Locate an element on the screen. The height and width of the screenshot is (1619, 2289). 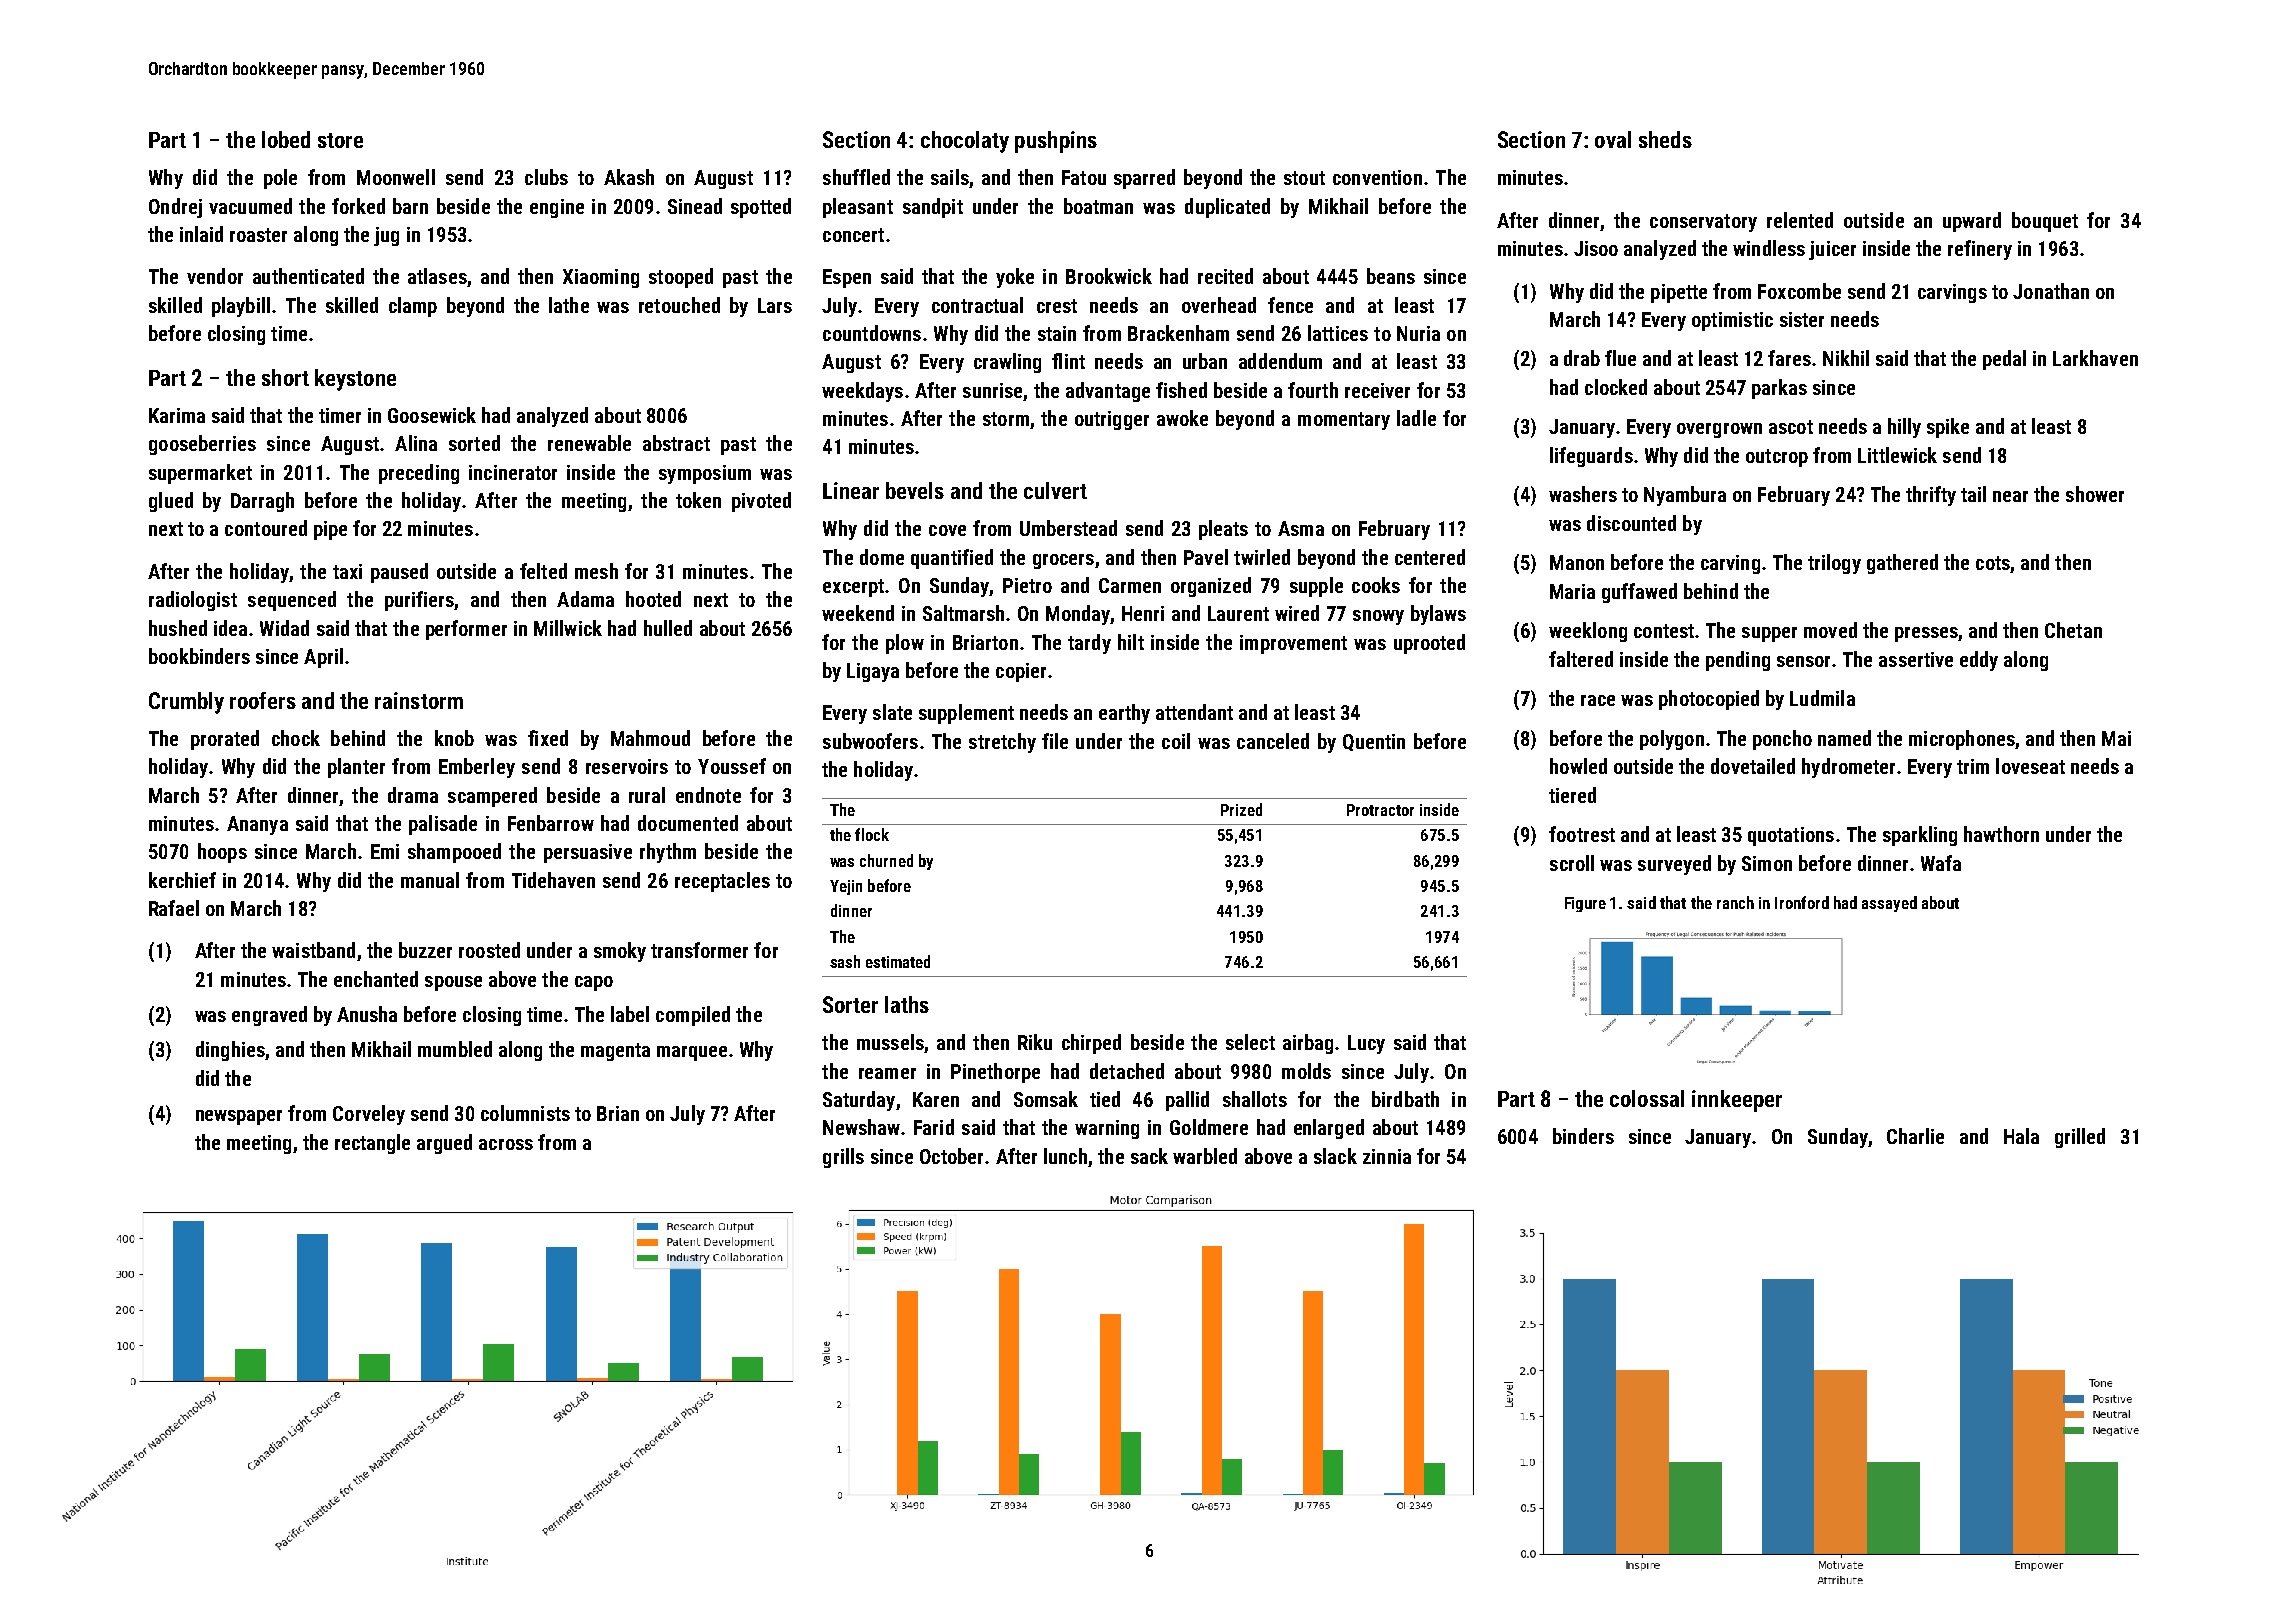
newspaper is located at coordinates (239, 1117).
